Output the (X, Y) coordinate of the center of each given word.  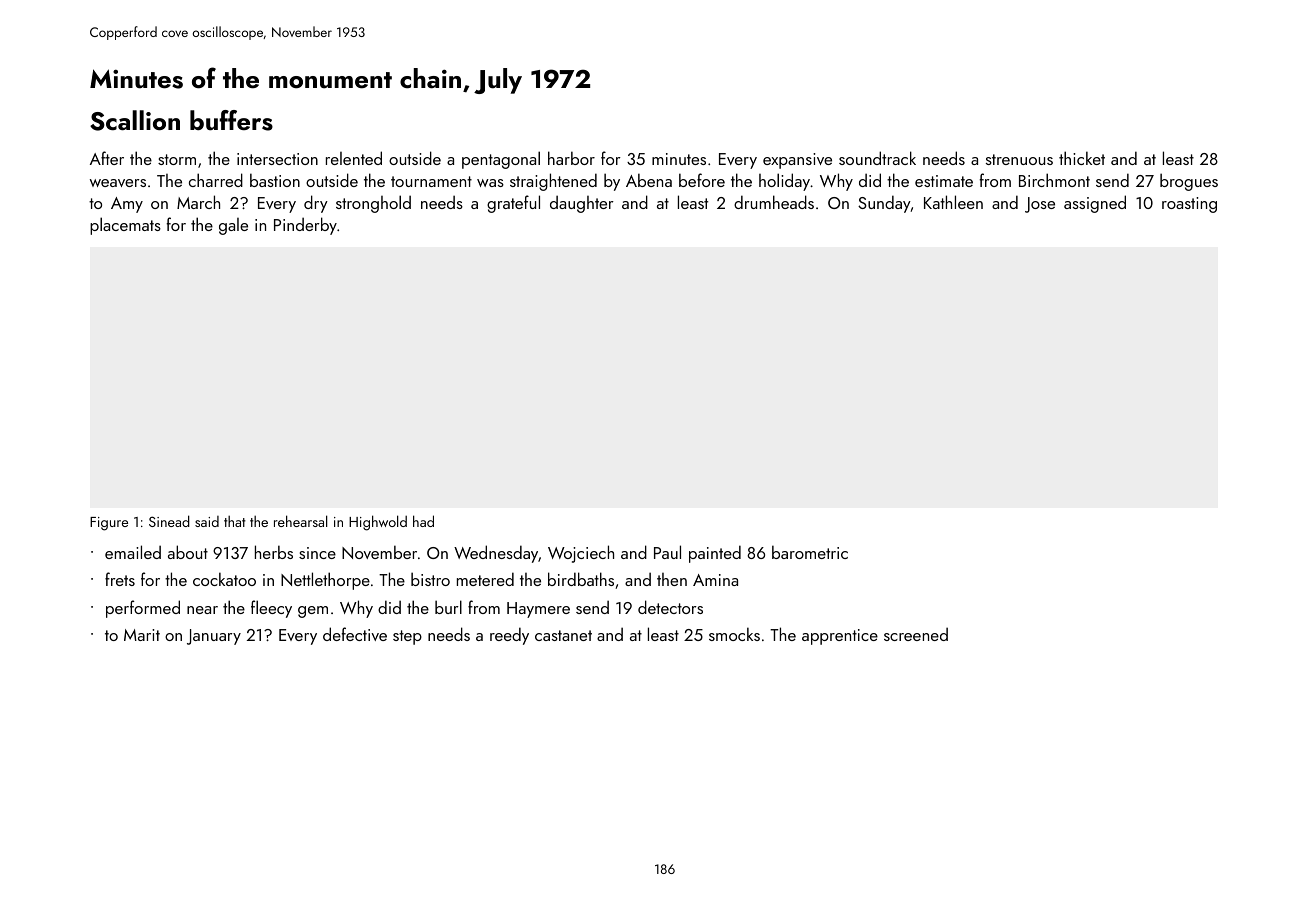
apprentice (840, 637)
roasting (1189, 205)
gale (233, 226)
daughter (582, 204)
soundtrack (877, 158)
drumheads (774, 202)
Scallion (135, 120)
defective (355, 634)
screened (916, 634)
